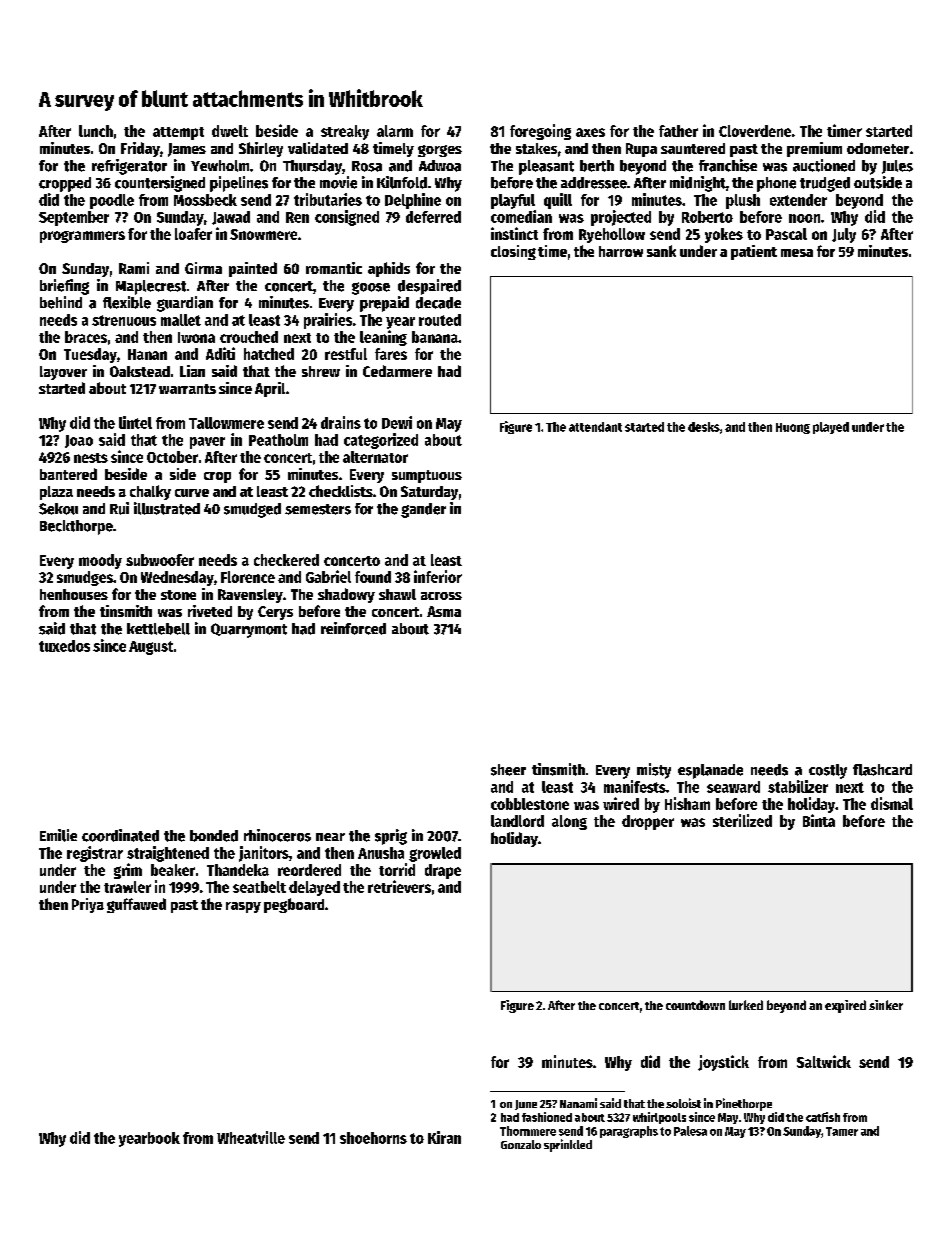 This screenshot has height=1233, width=952. I want to click on sumptuous, so click(427, 476).
